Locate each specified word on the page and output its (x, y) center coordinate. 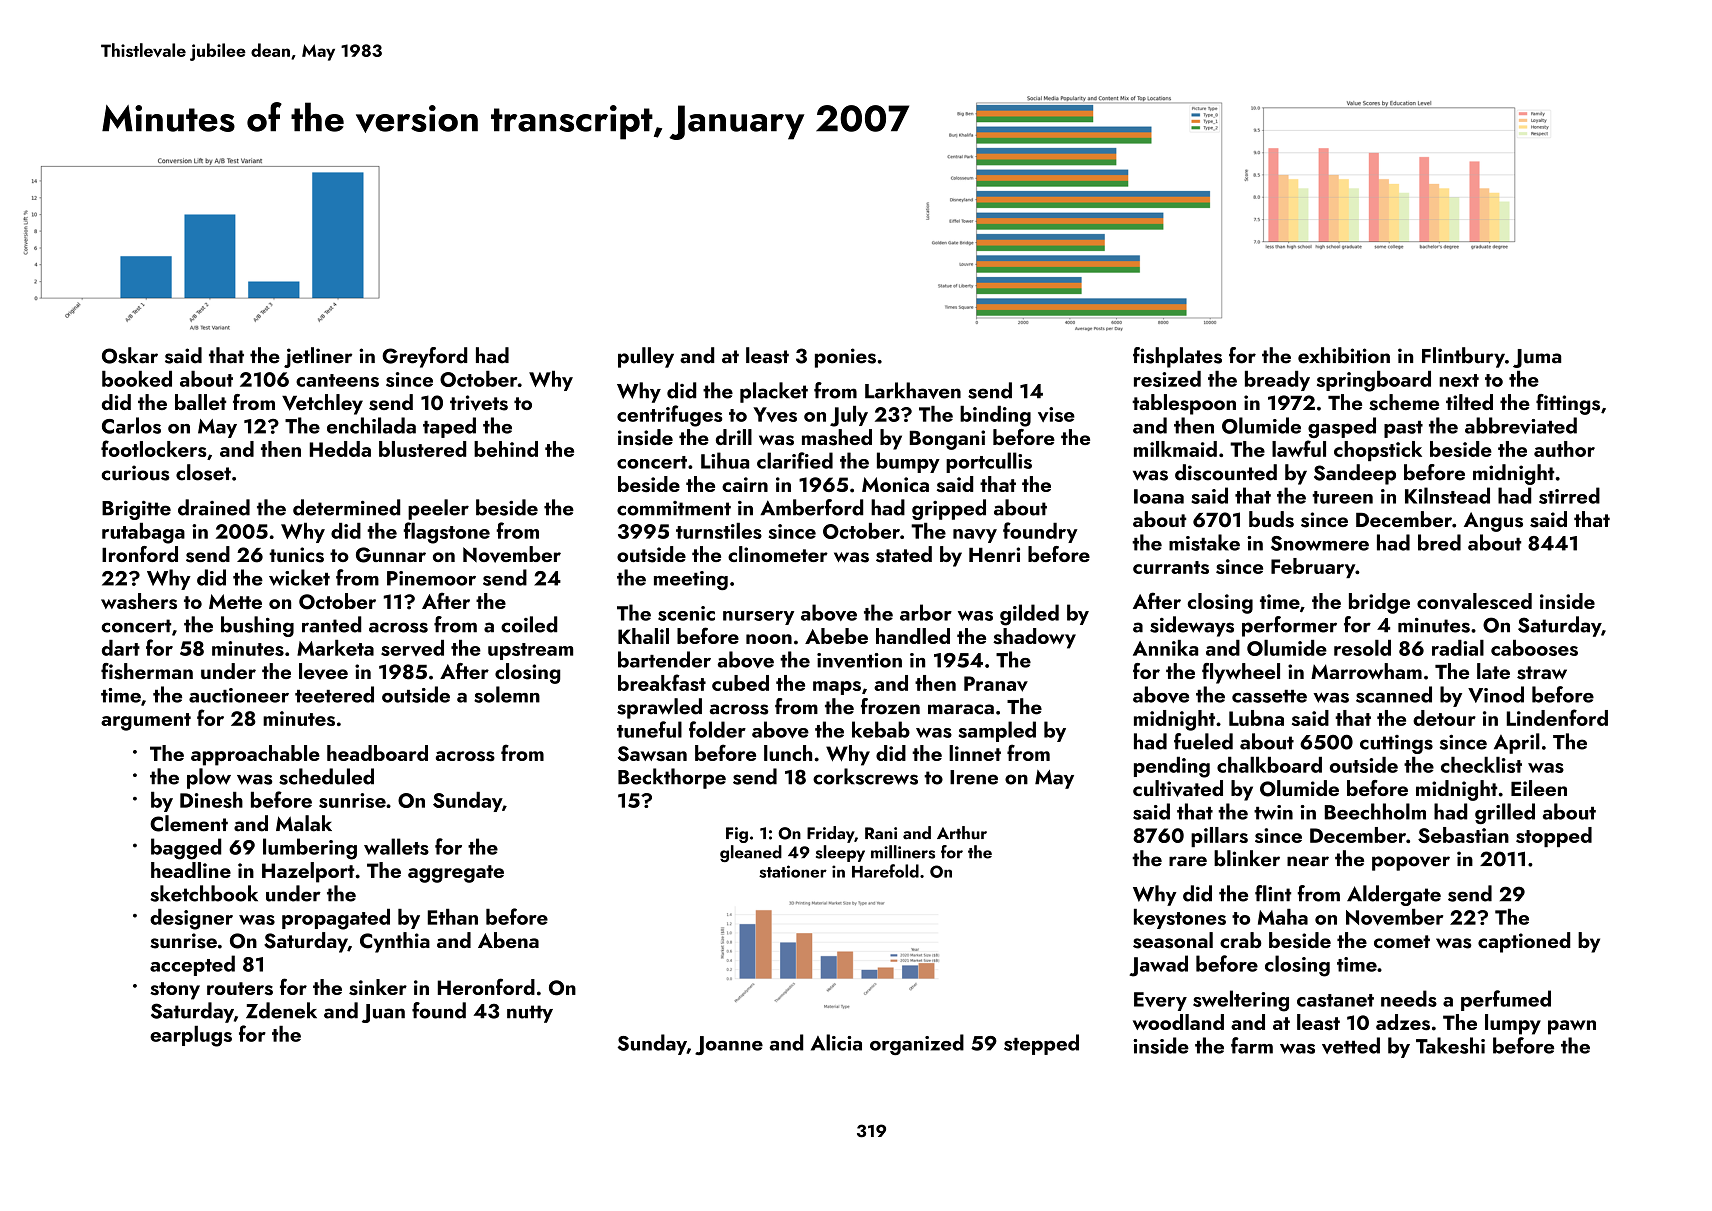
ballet (200, 402)
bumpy (908, 462)
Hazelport (308, 872)
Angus (1493, 522)
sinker (378, 987)
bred (1439, 542)
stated (904, 554)
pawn (1572, 1027)
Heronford (486, 986)
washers (139, 601)
